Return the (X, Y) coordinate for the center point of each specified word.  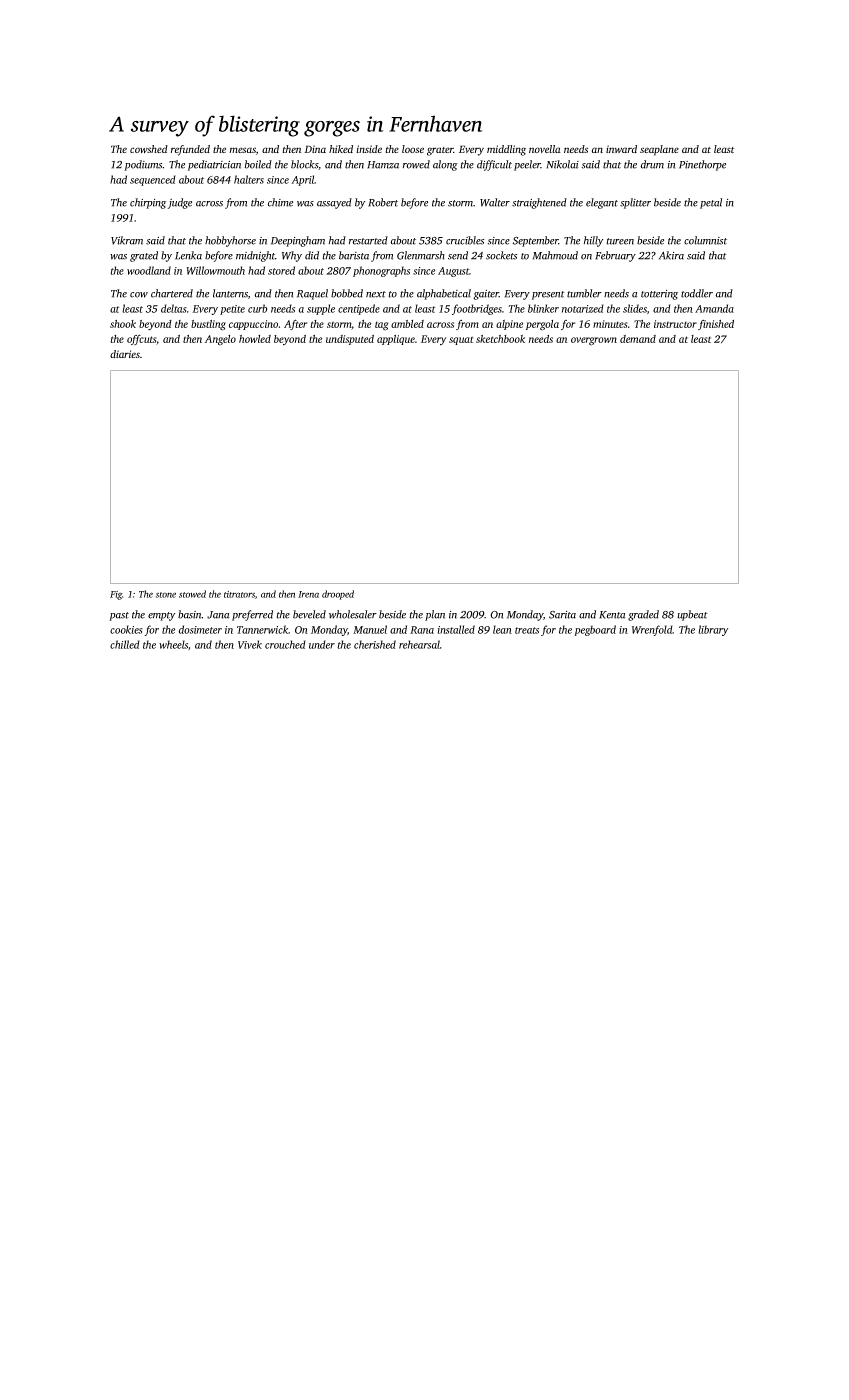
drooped (338, 595)
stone (166, 595)
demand (638, 339)
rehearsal (419, 644)
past (119, 616)
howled (255, 339)
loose (413, 149)
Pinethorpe (702, 165)
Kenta (612, 615)
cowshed (149, 149)
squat (461, 340)
